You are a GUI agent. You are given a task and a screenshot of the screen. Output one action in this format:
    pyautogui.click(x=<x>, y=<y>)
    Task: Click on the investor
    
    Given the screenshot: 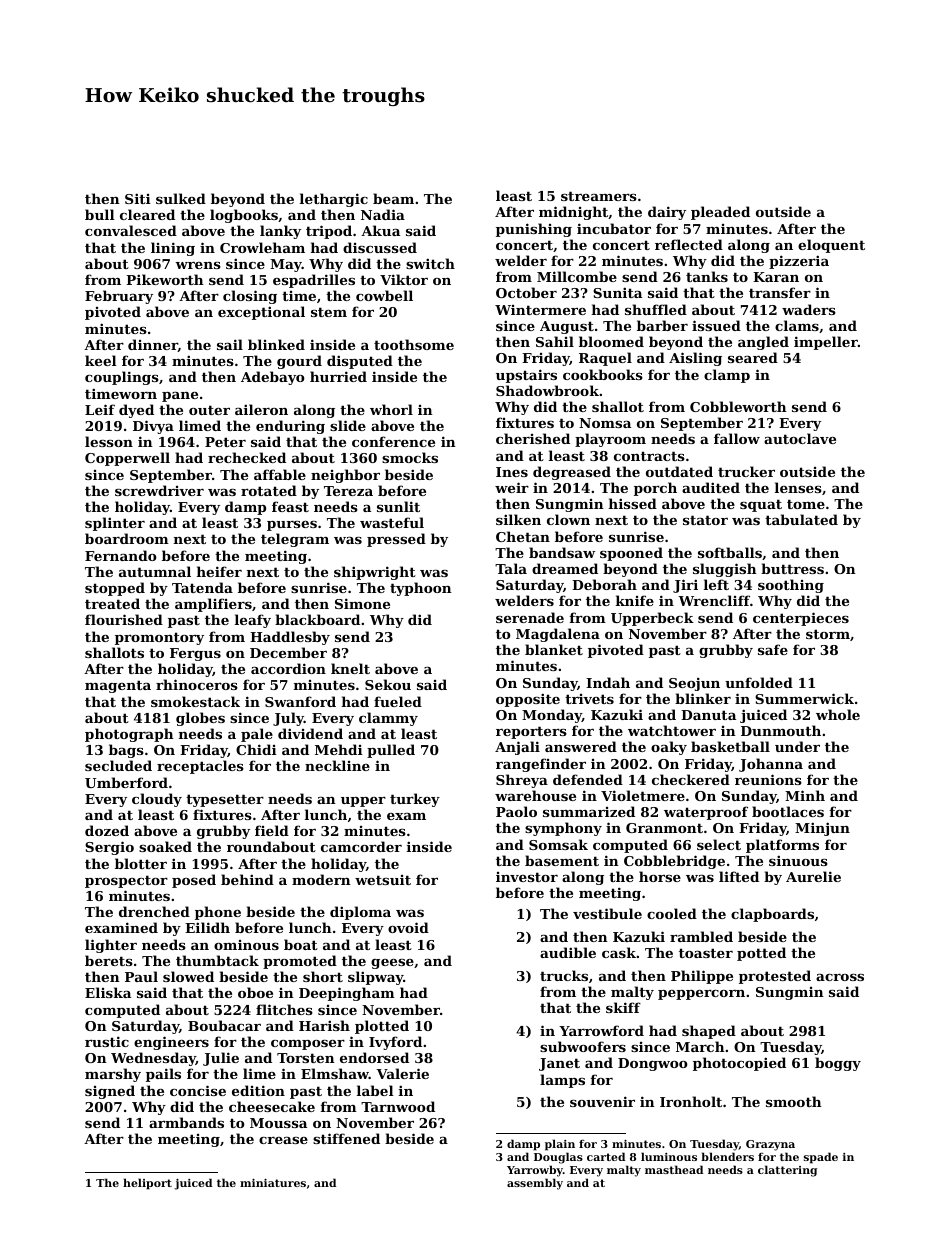 What is the action you would take?
    pyautogui.click(x=527, y=877)
